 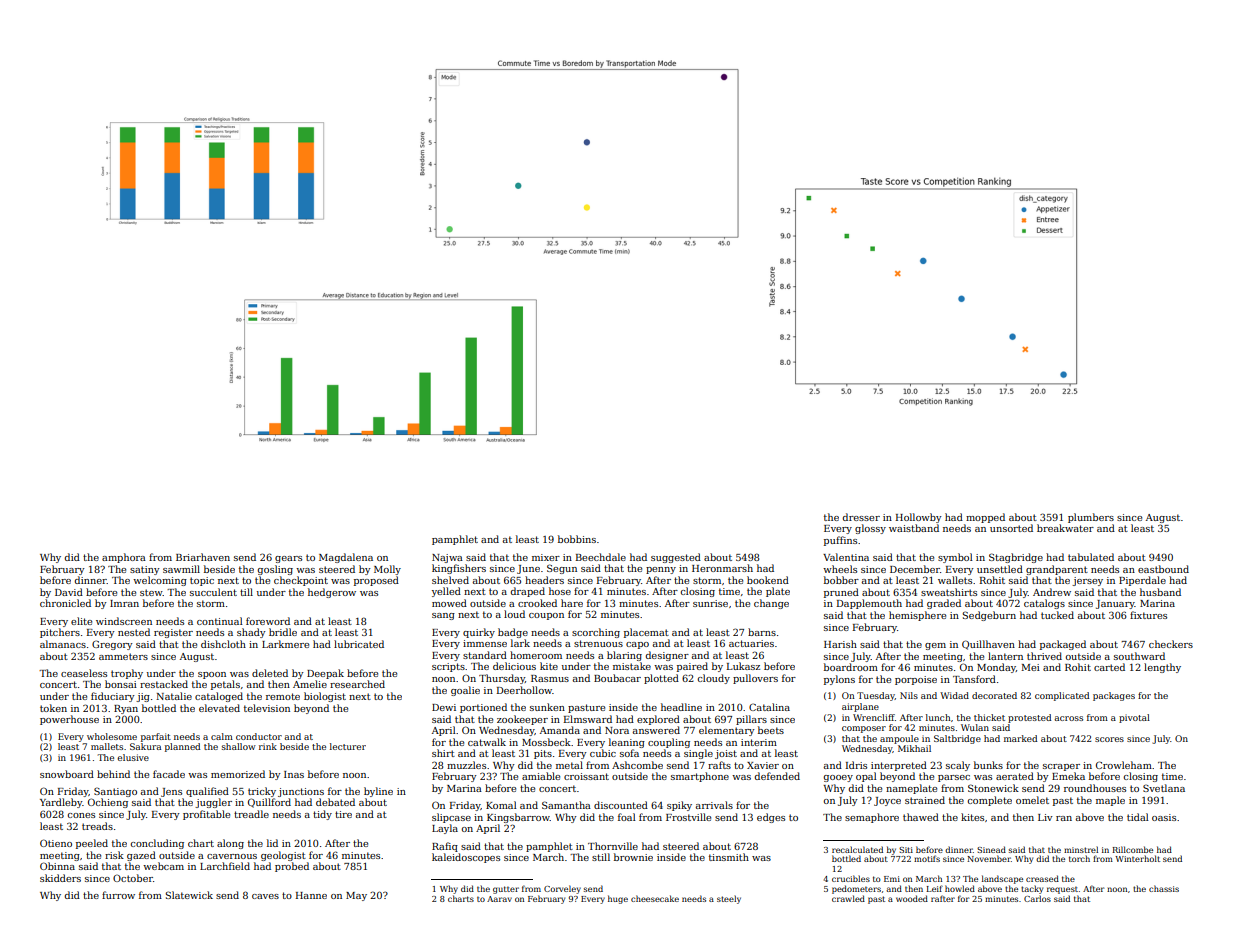 I want to click on dresser, so click(x=861, y=517).
